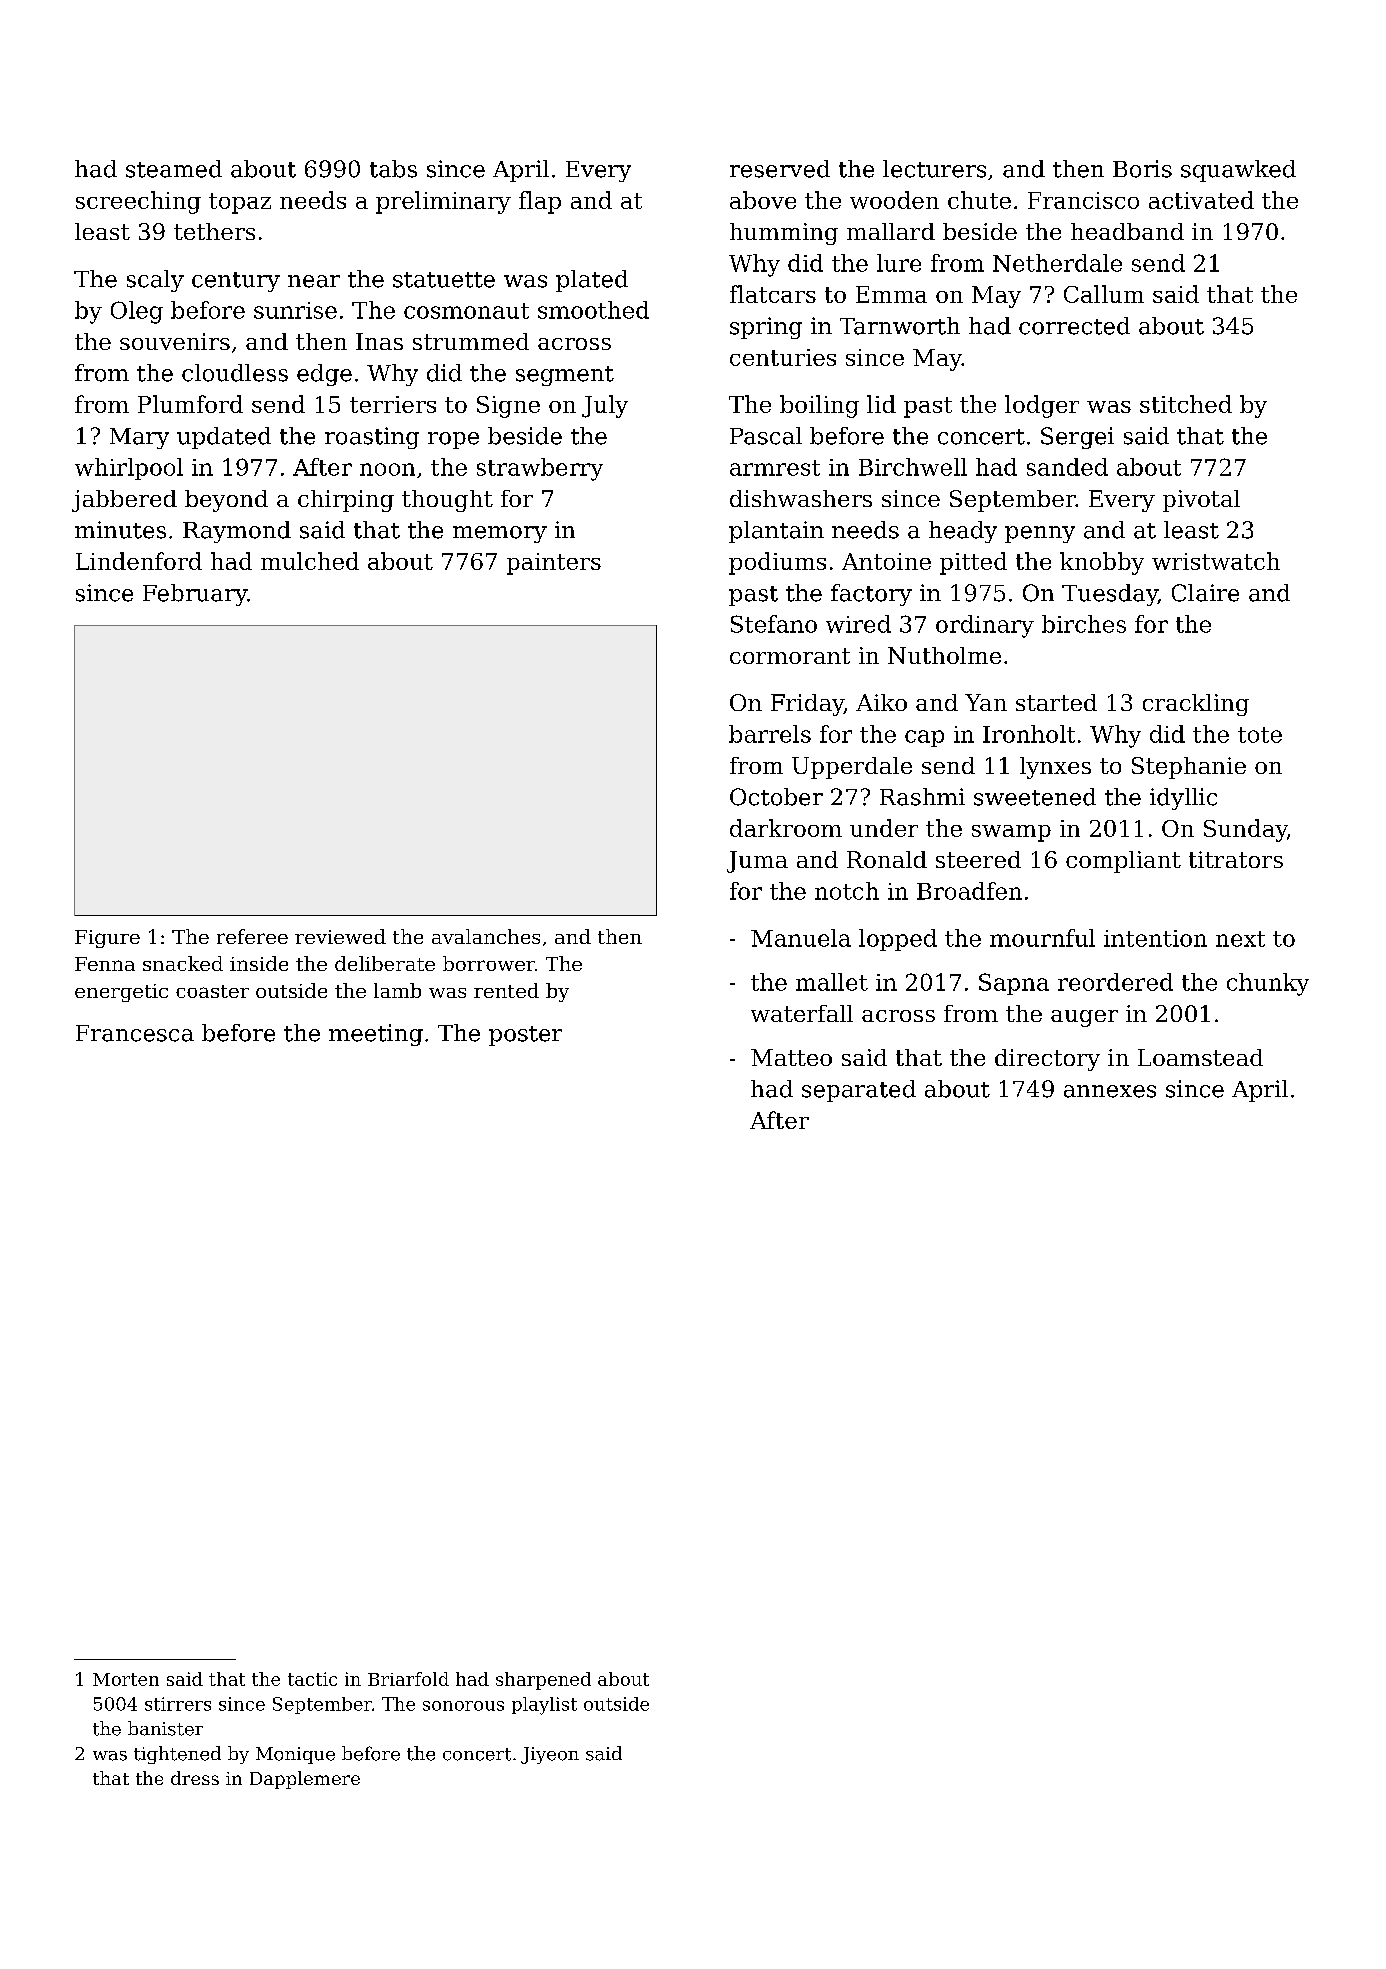 This screenshot has width=1386, height=1969. What do you see at coordinates (463, 1706) in the screenshot?
I see `sonorous` at bounding box center [463, 1706].
